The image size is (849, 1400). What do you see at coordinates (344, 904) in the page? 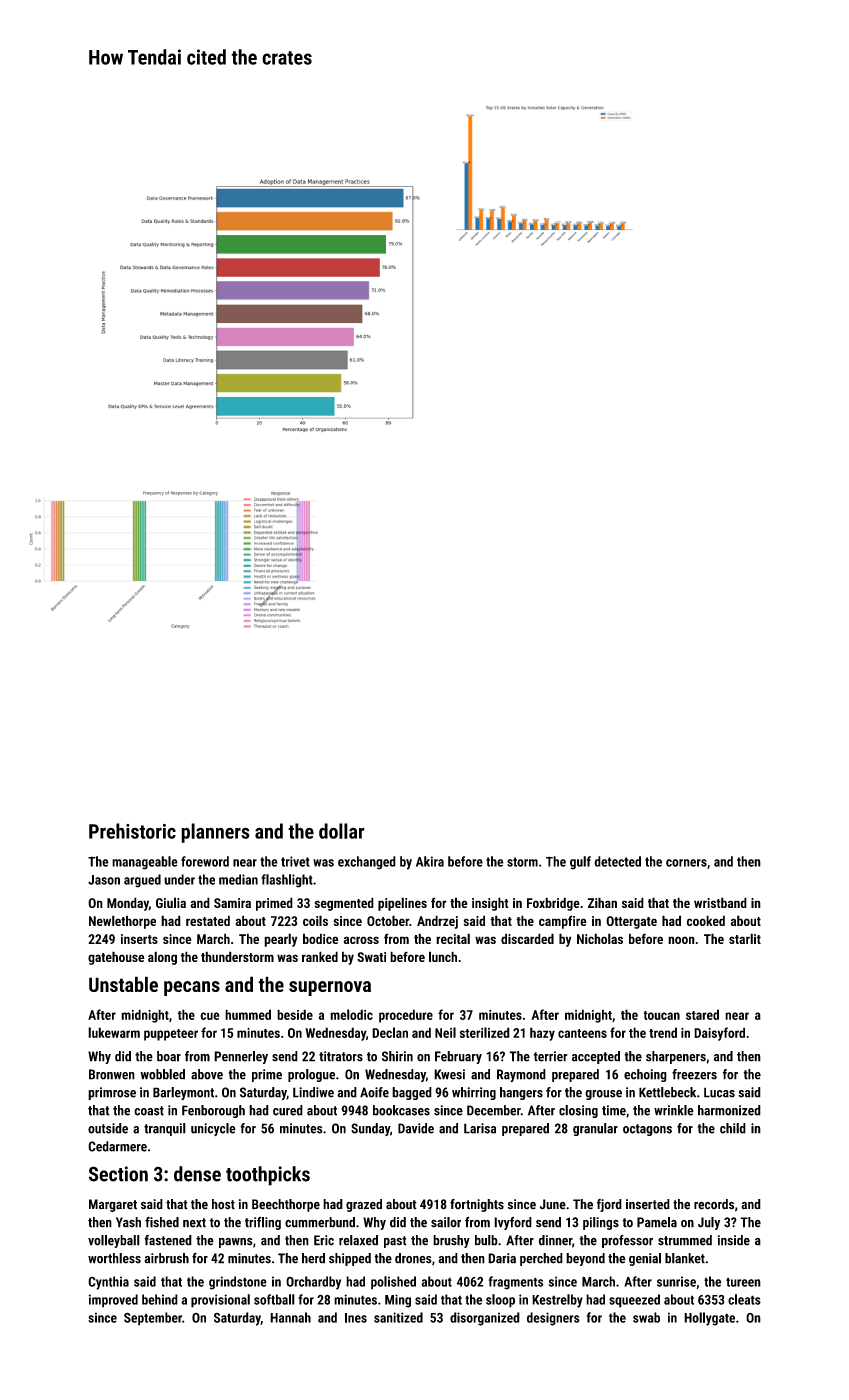
I see `segmented` at bounding box center [344, 904].
